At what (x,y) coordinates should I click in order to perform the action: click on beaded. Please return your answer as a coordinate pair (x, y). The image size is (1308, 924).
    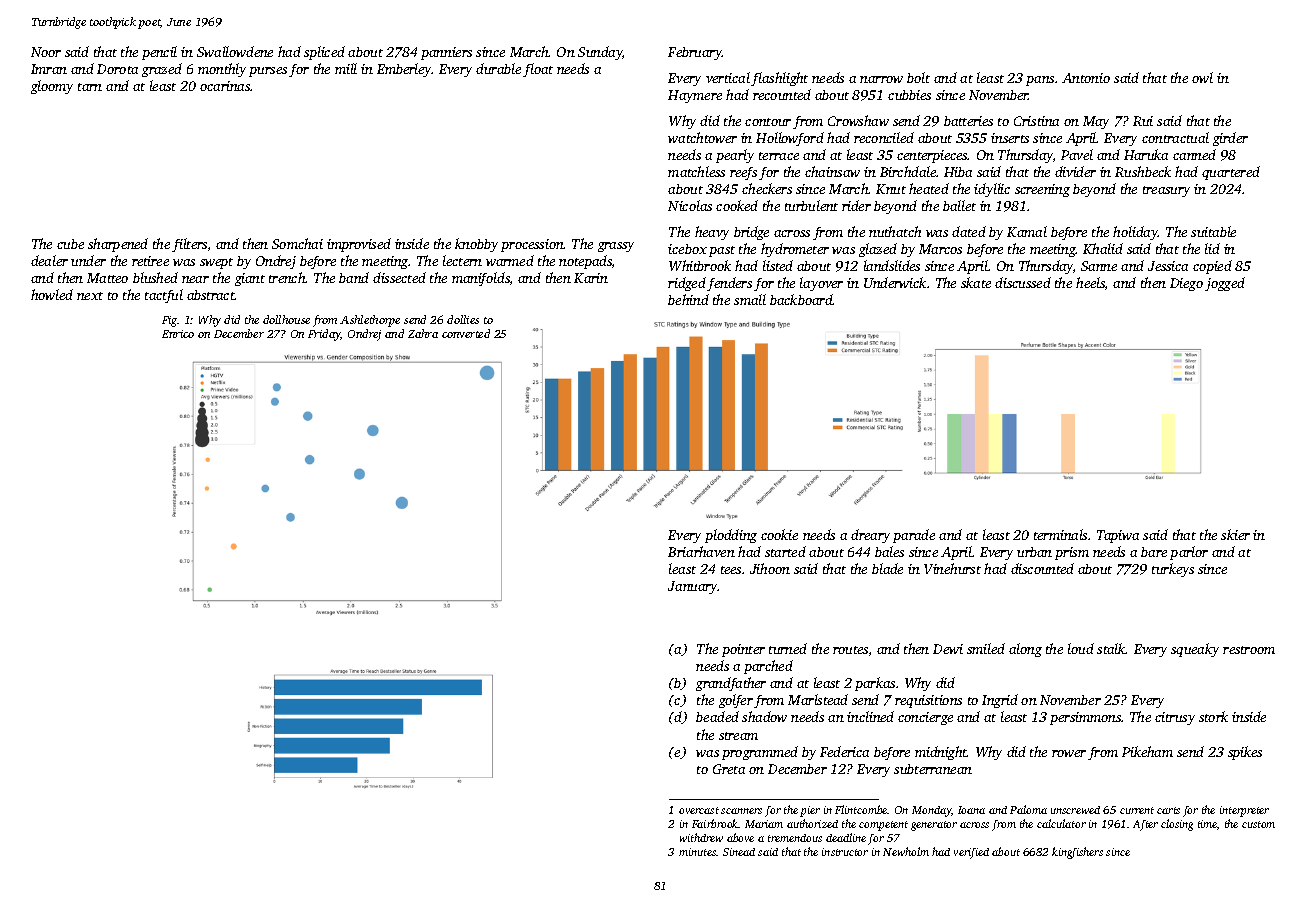
    Looking at the image, I should click on (717, 716).
